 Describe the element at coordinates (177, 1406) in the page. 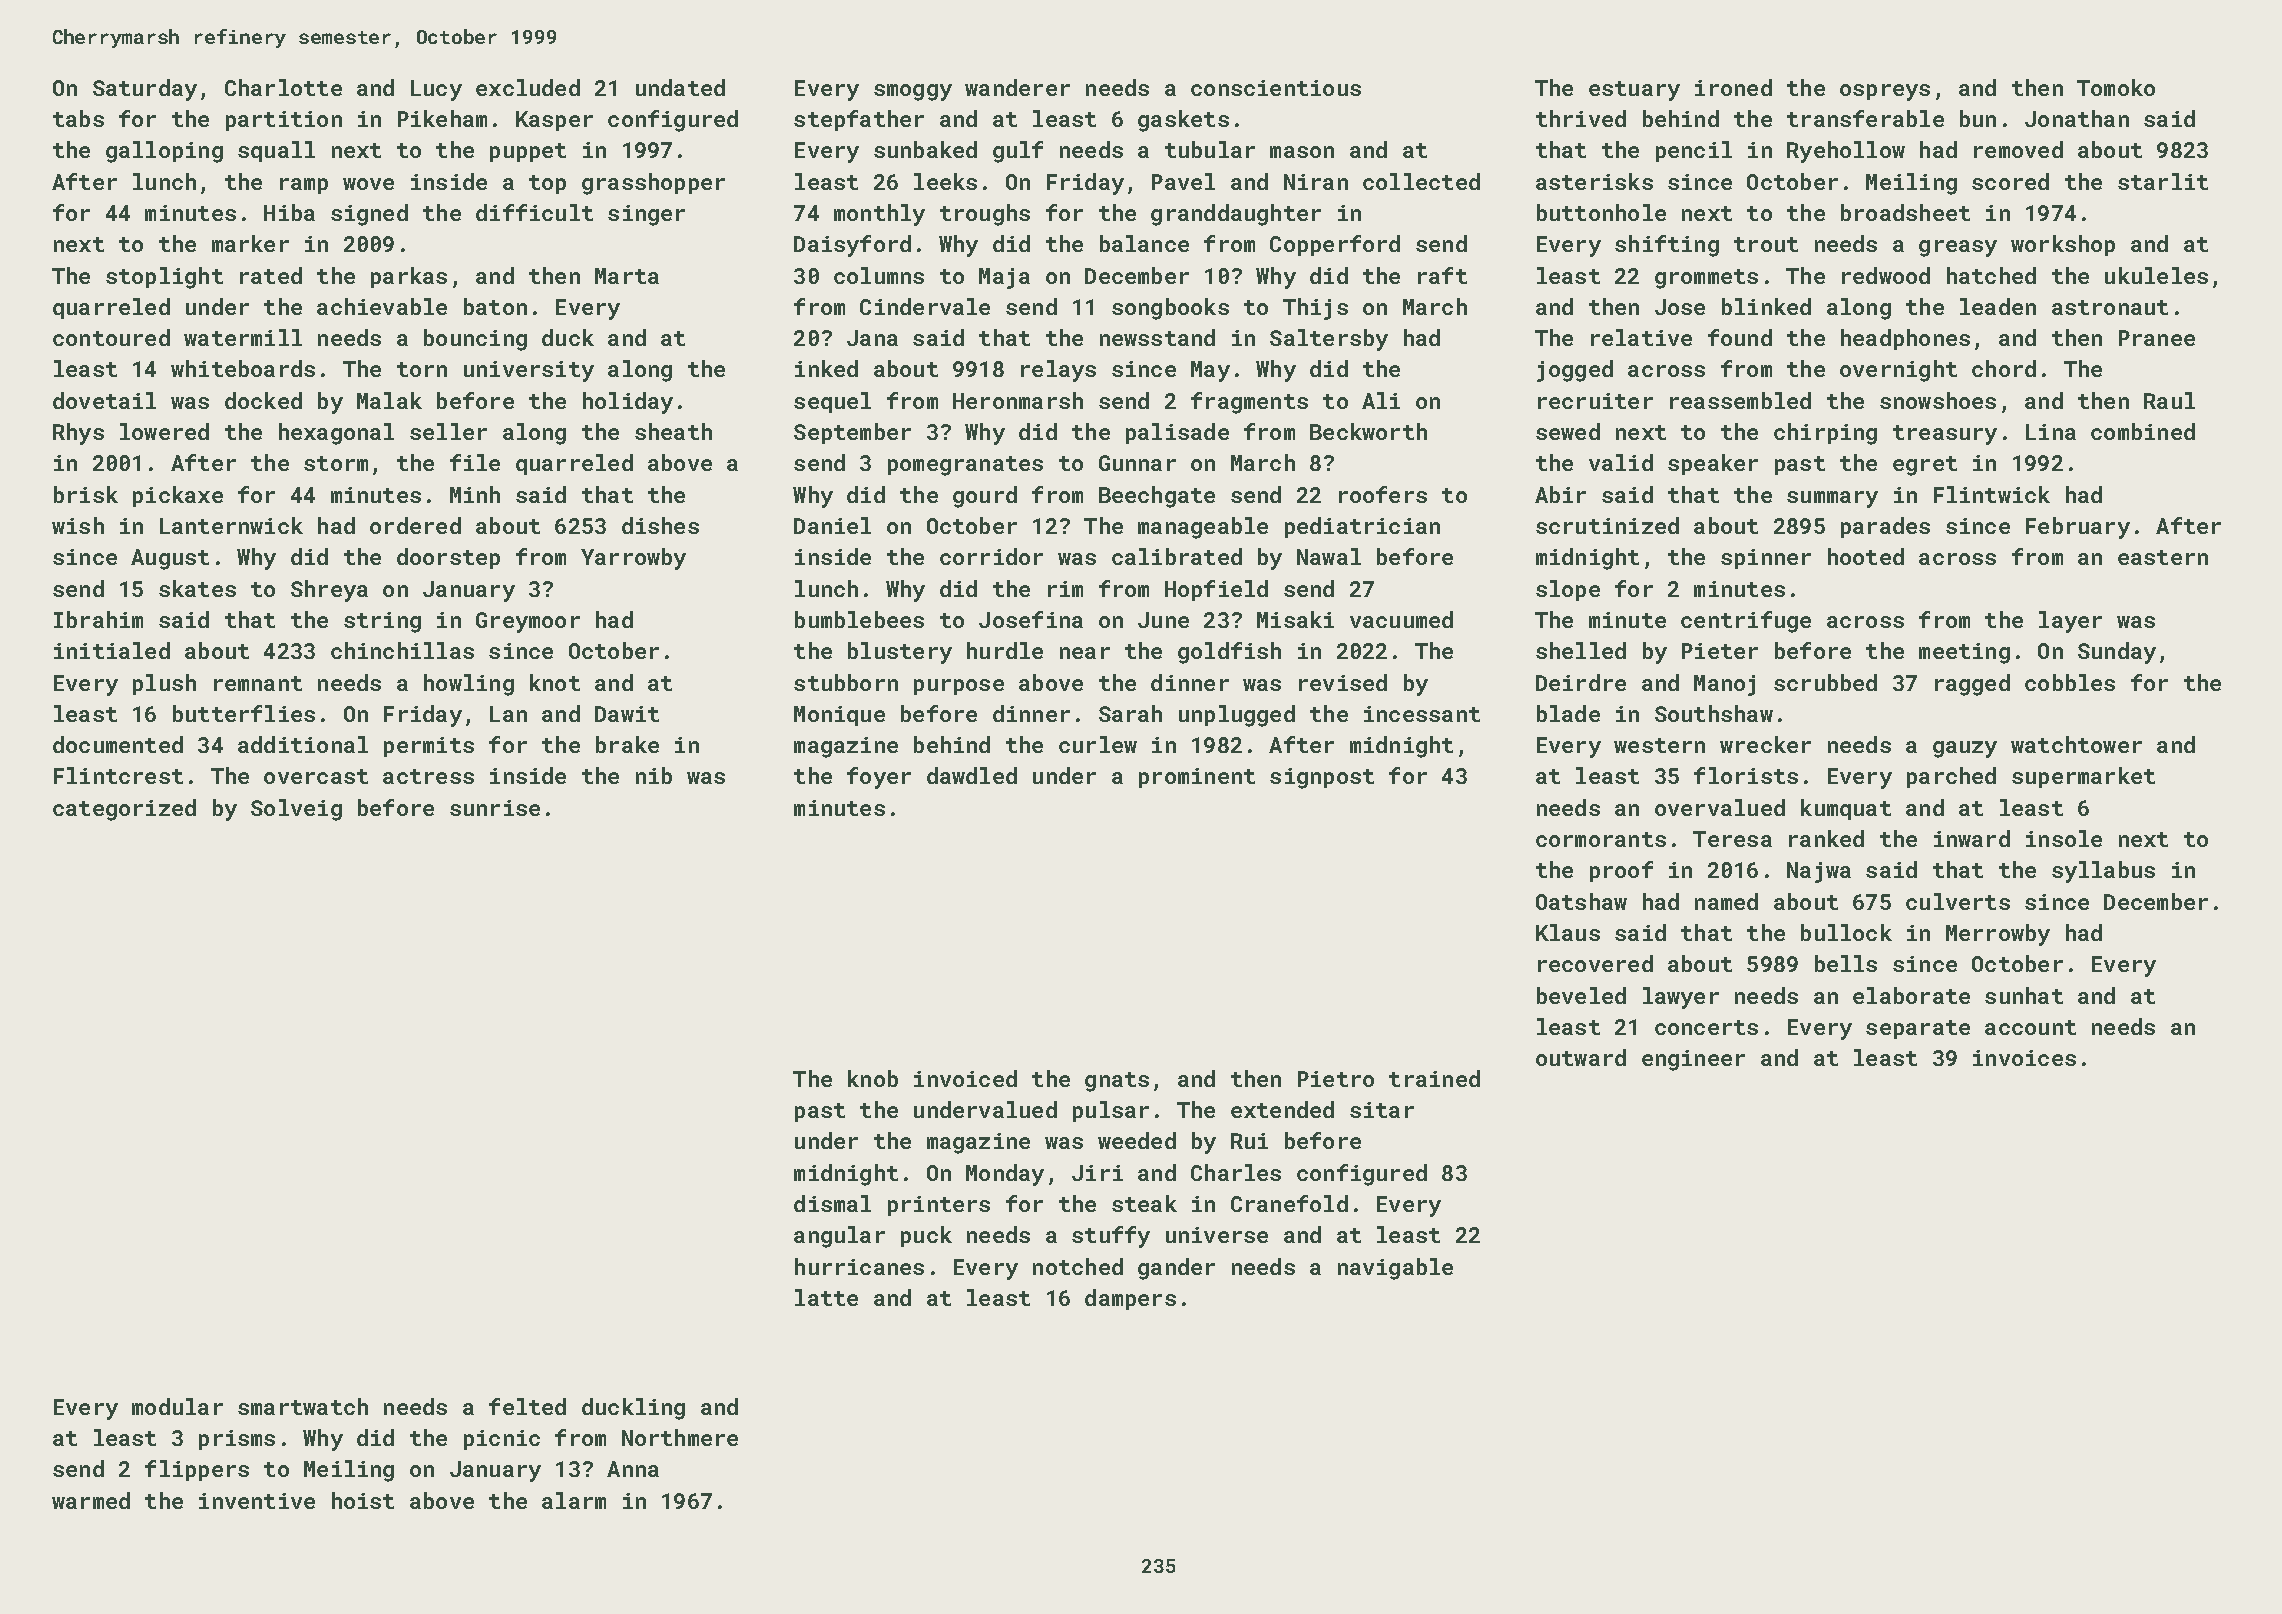

I see `modular` at that location.
